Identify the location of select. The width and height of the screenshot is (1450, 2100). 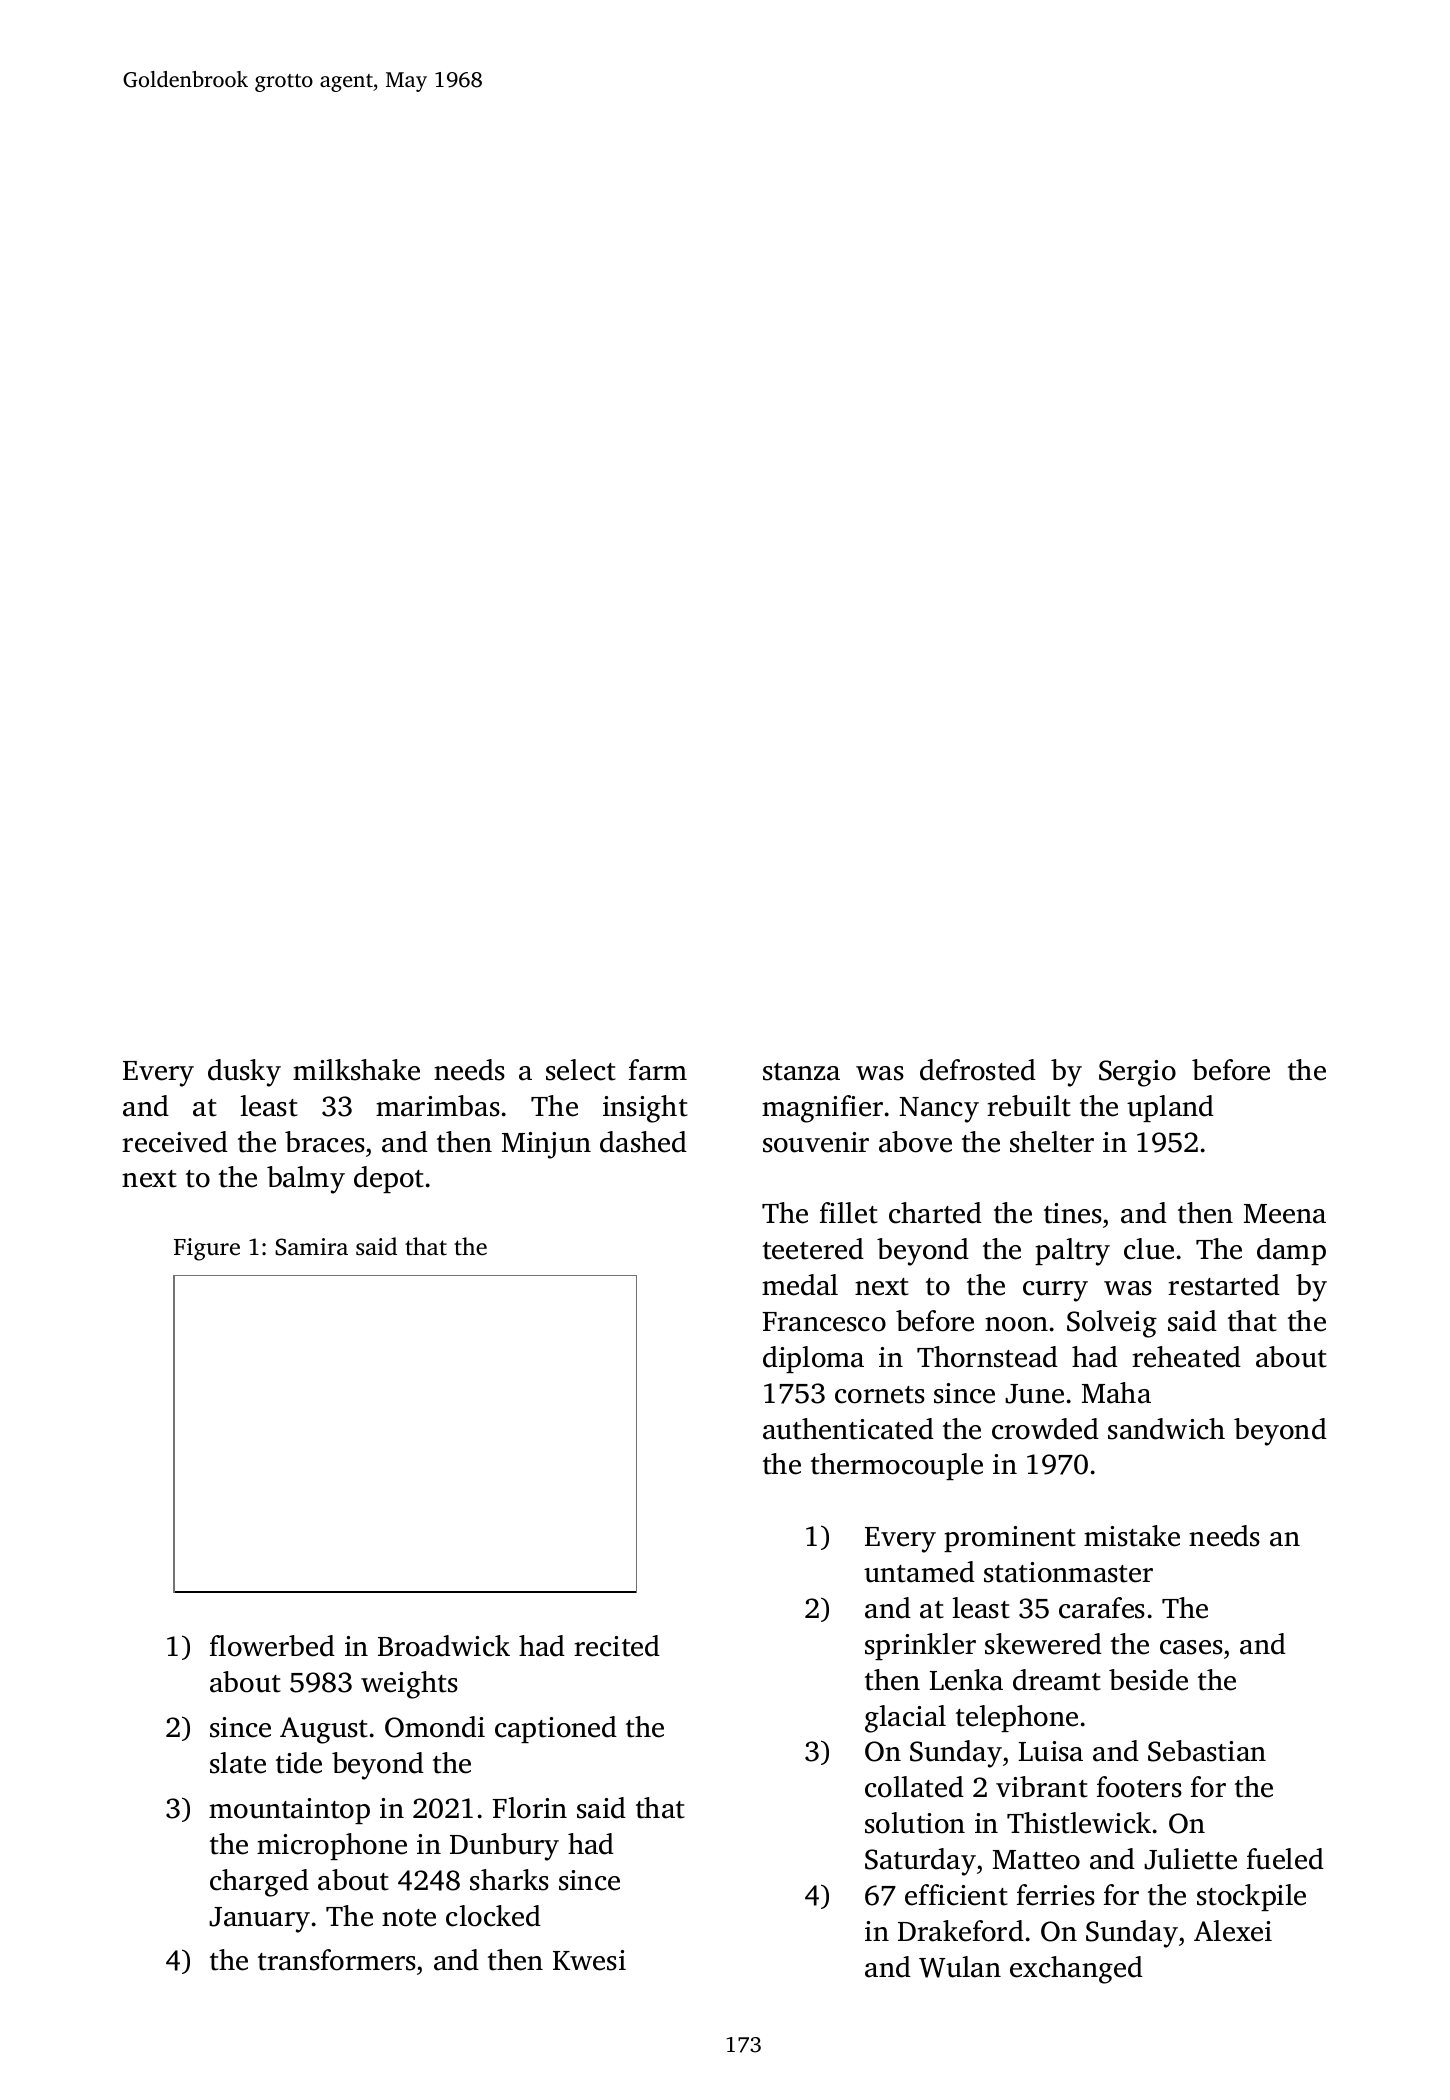
(581, 1070).
